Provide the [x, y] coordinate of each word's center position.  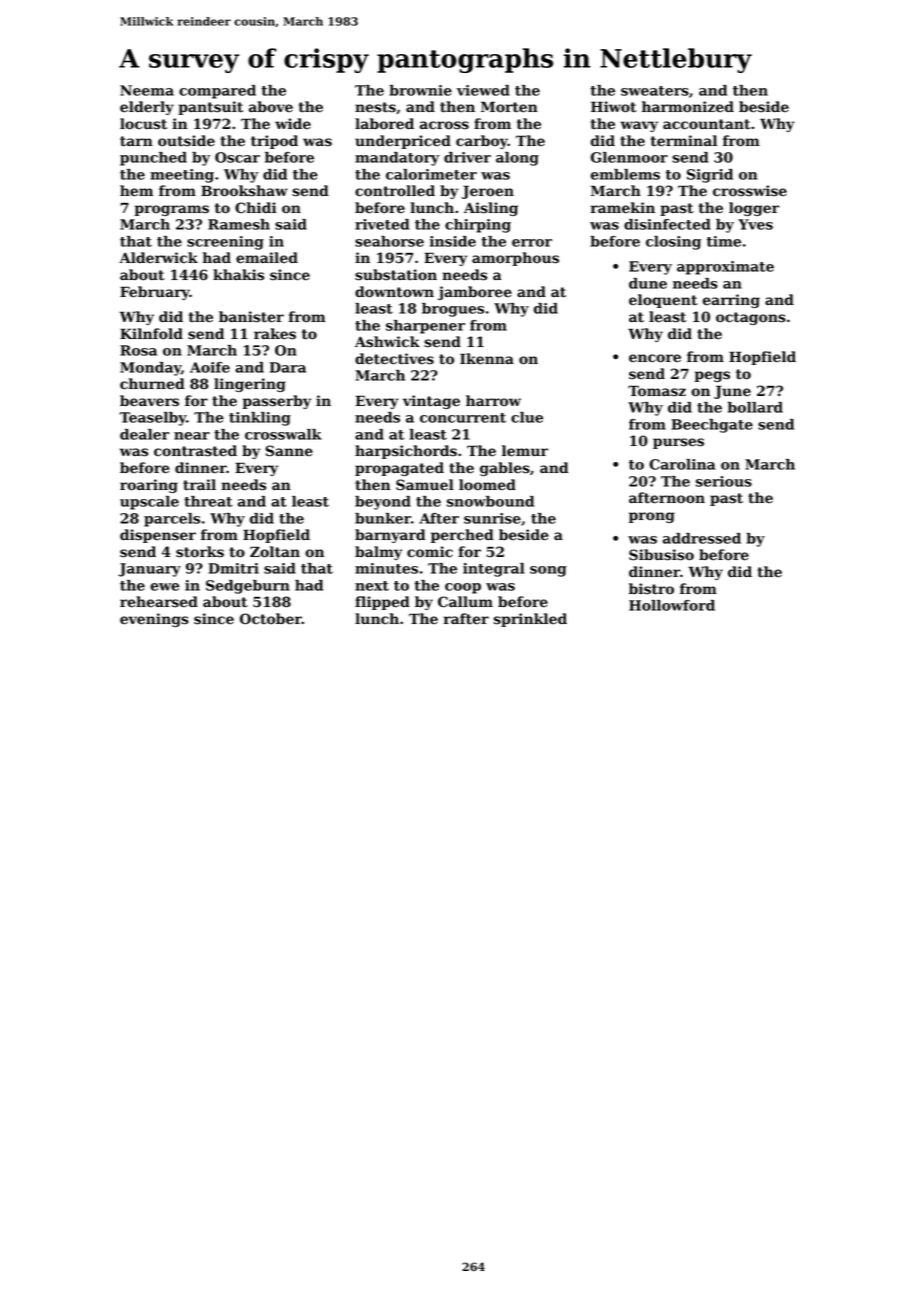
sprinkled [530, 620]
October [271, 619]
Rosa [138, 350]
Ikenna [487, 359]
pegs [712, 376]
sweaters [655, 91]
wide [293, 124]
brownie [420, 90]
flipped [382, 603]
